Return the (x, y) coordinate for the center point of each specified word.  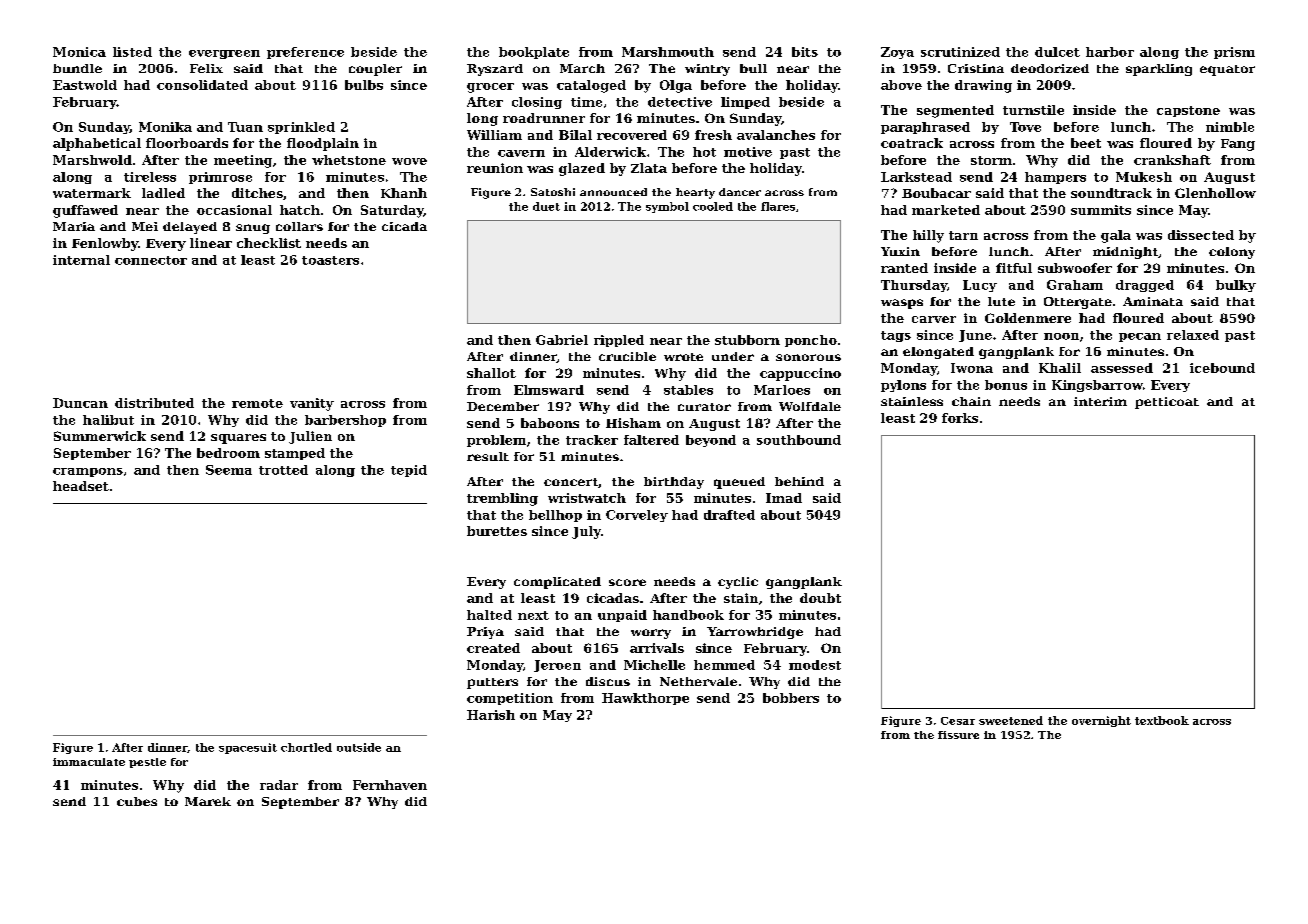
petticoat (1167, 403)
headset (81, 486)
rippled (619, 341)
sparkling (1159, 70)
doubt (820, 598)
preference (305, 53)
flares (778, 206)
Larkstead (916, 177)
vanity (312, 404)
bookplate (534, 53)
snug (253, 229)
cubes (137, 801)
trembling (502, 499)
